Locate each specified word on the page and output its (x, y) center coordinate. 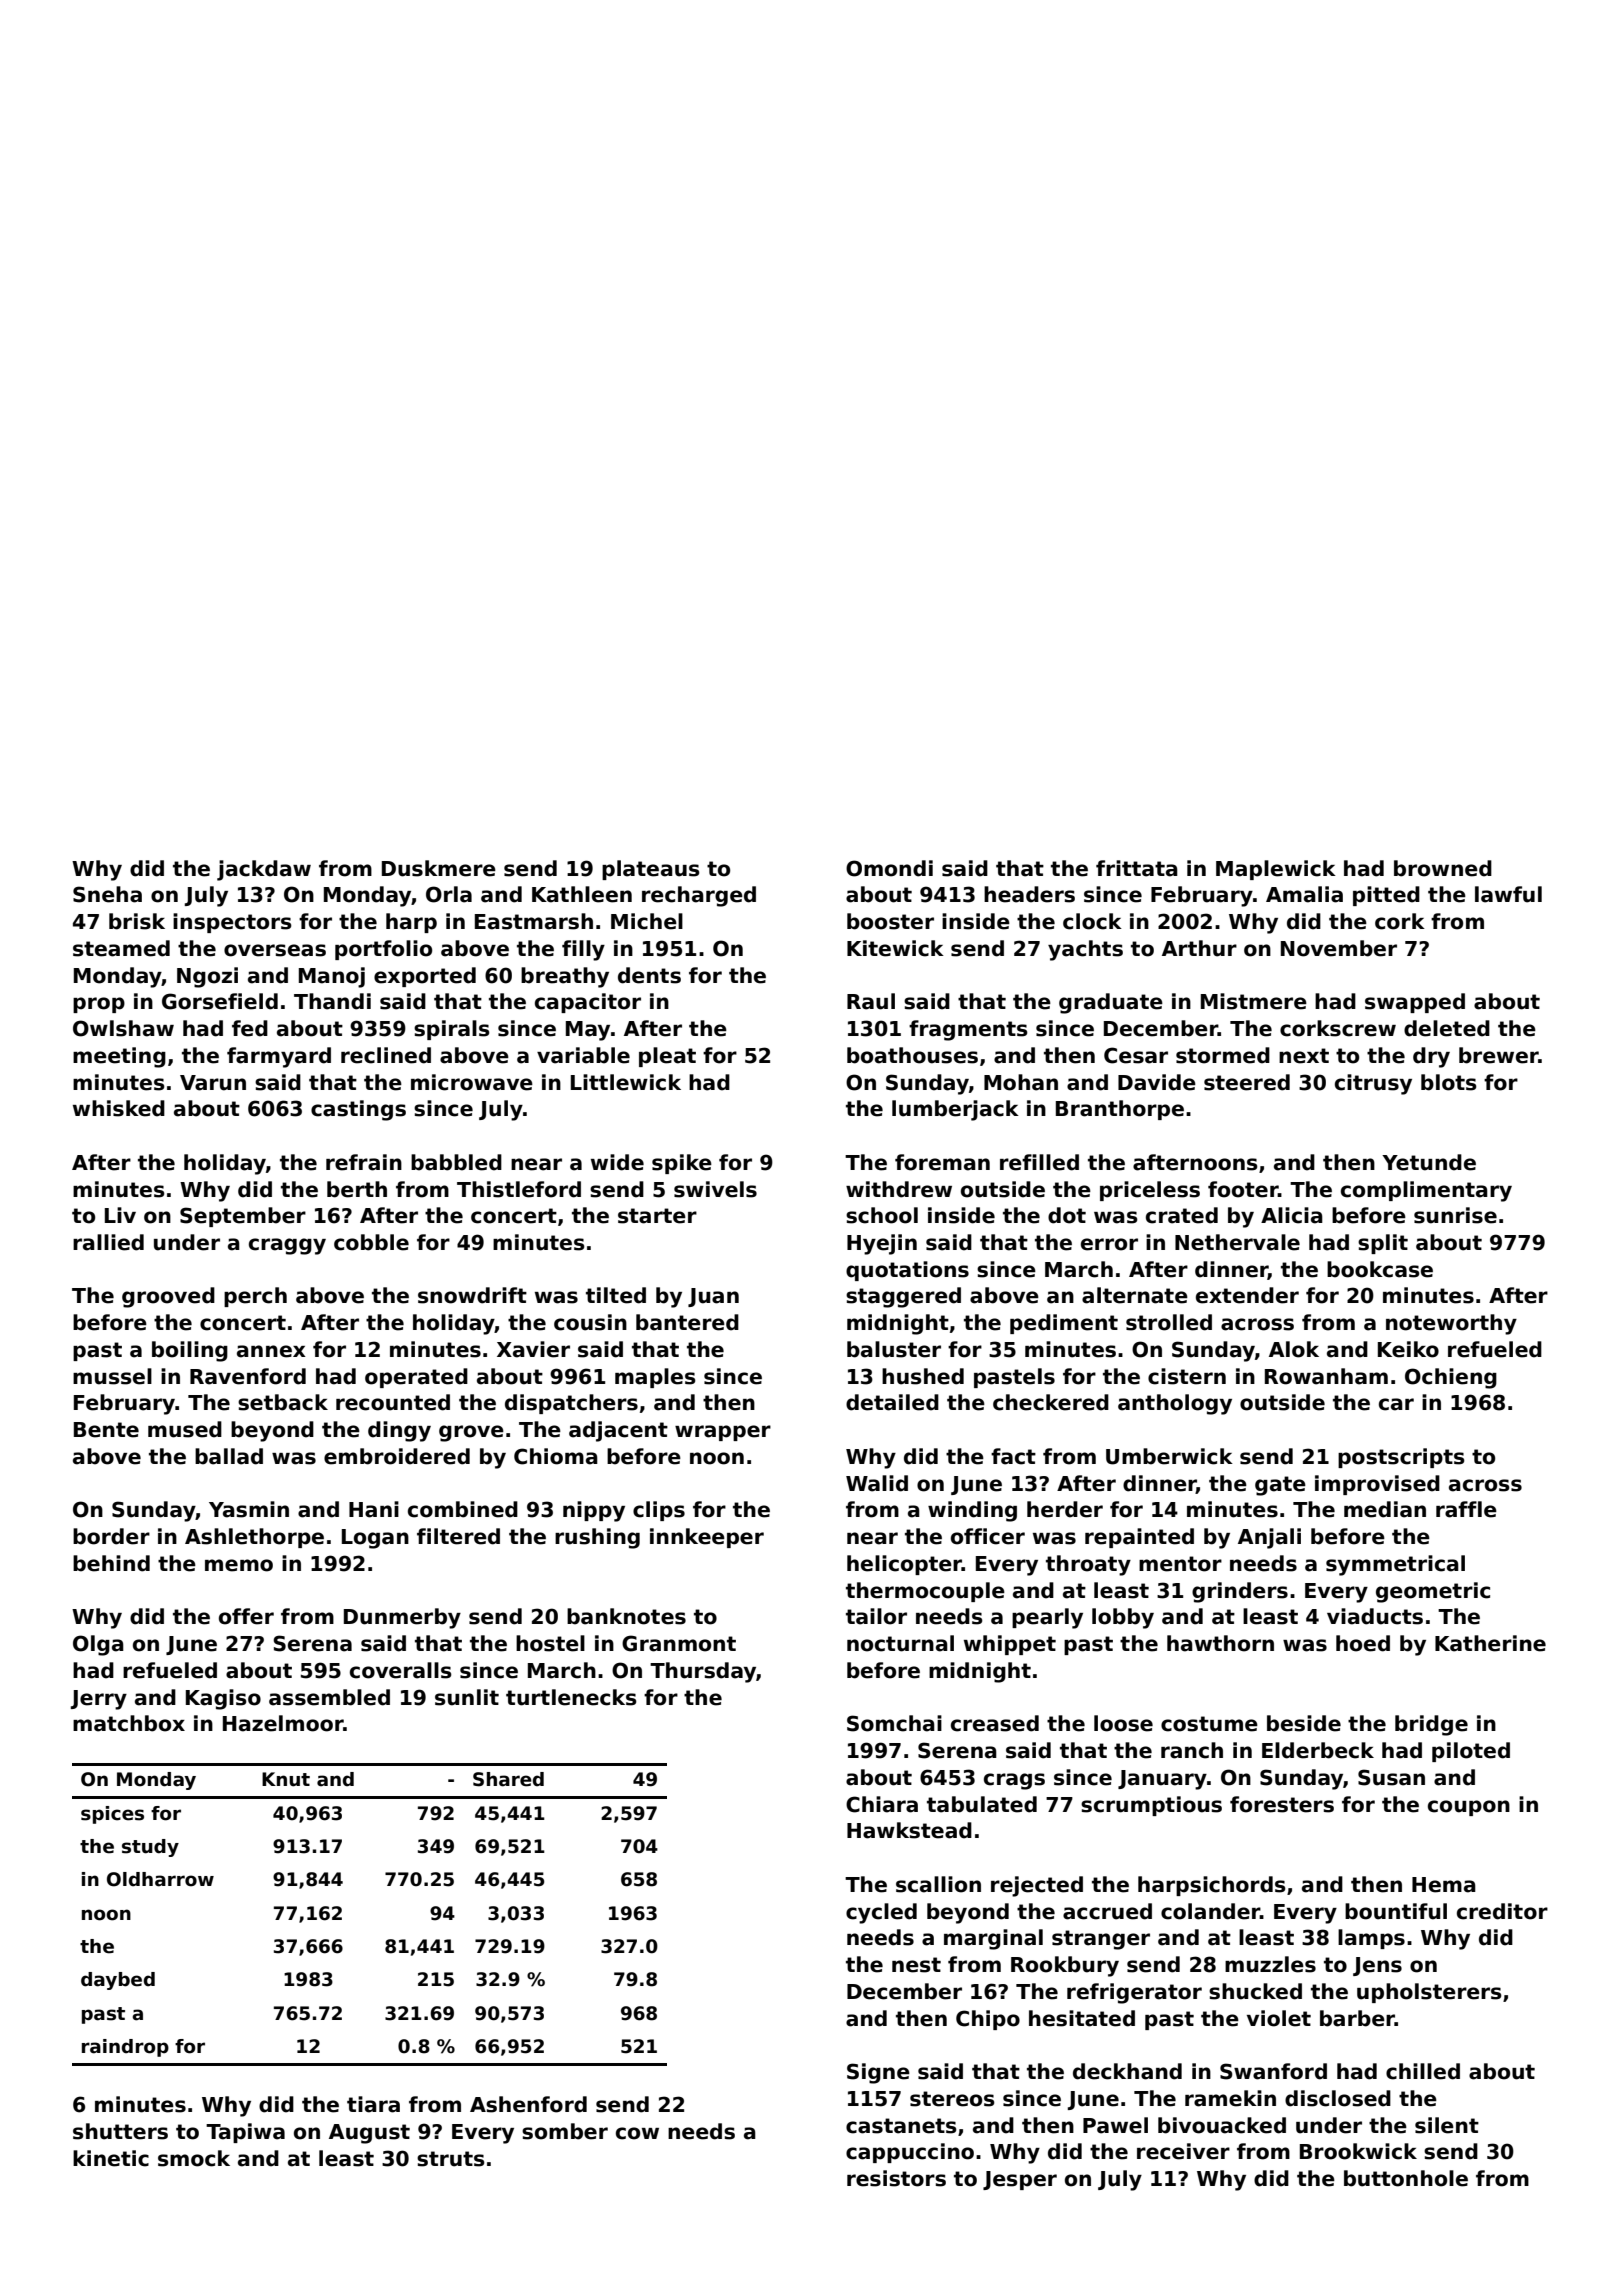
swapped (1415, 1003)
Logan (375, 1539)
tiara (373, 2104)
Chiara (882, 1804)
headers (1029, 894)
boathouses (912, 1055)
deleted (1447, 1028)
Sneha (107, 894)
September (243, 1217)
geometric (1433, 1592)
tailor (876, 1616)
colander (1210, 1911)
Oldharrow (160, 1879)
